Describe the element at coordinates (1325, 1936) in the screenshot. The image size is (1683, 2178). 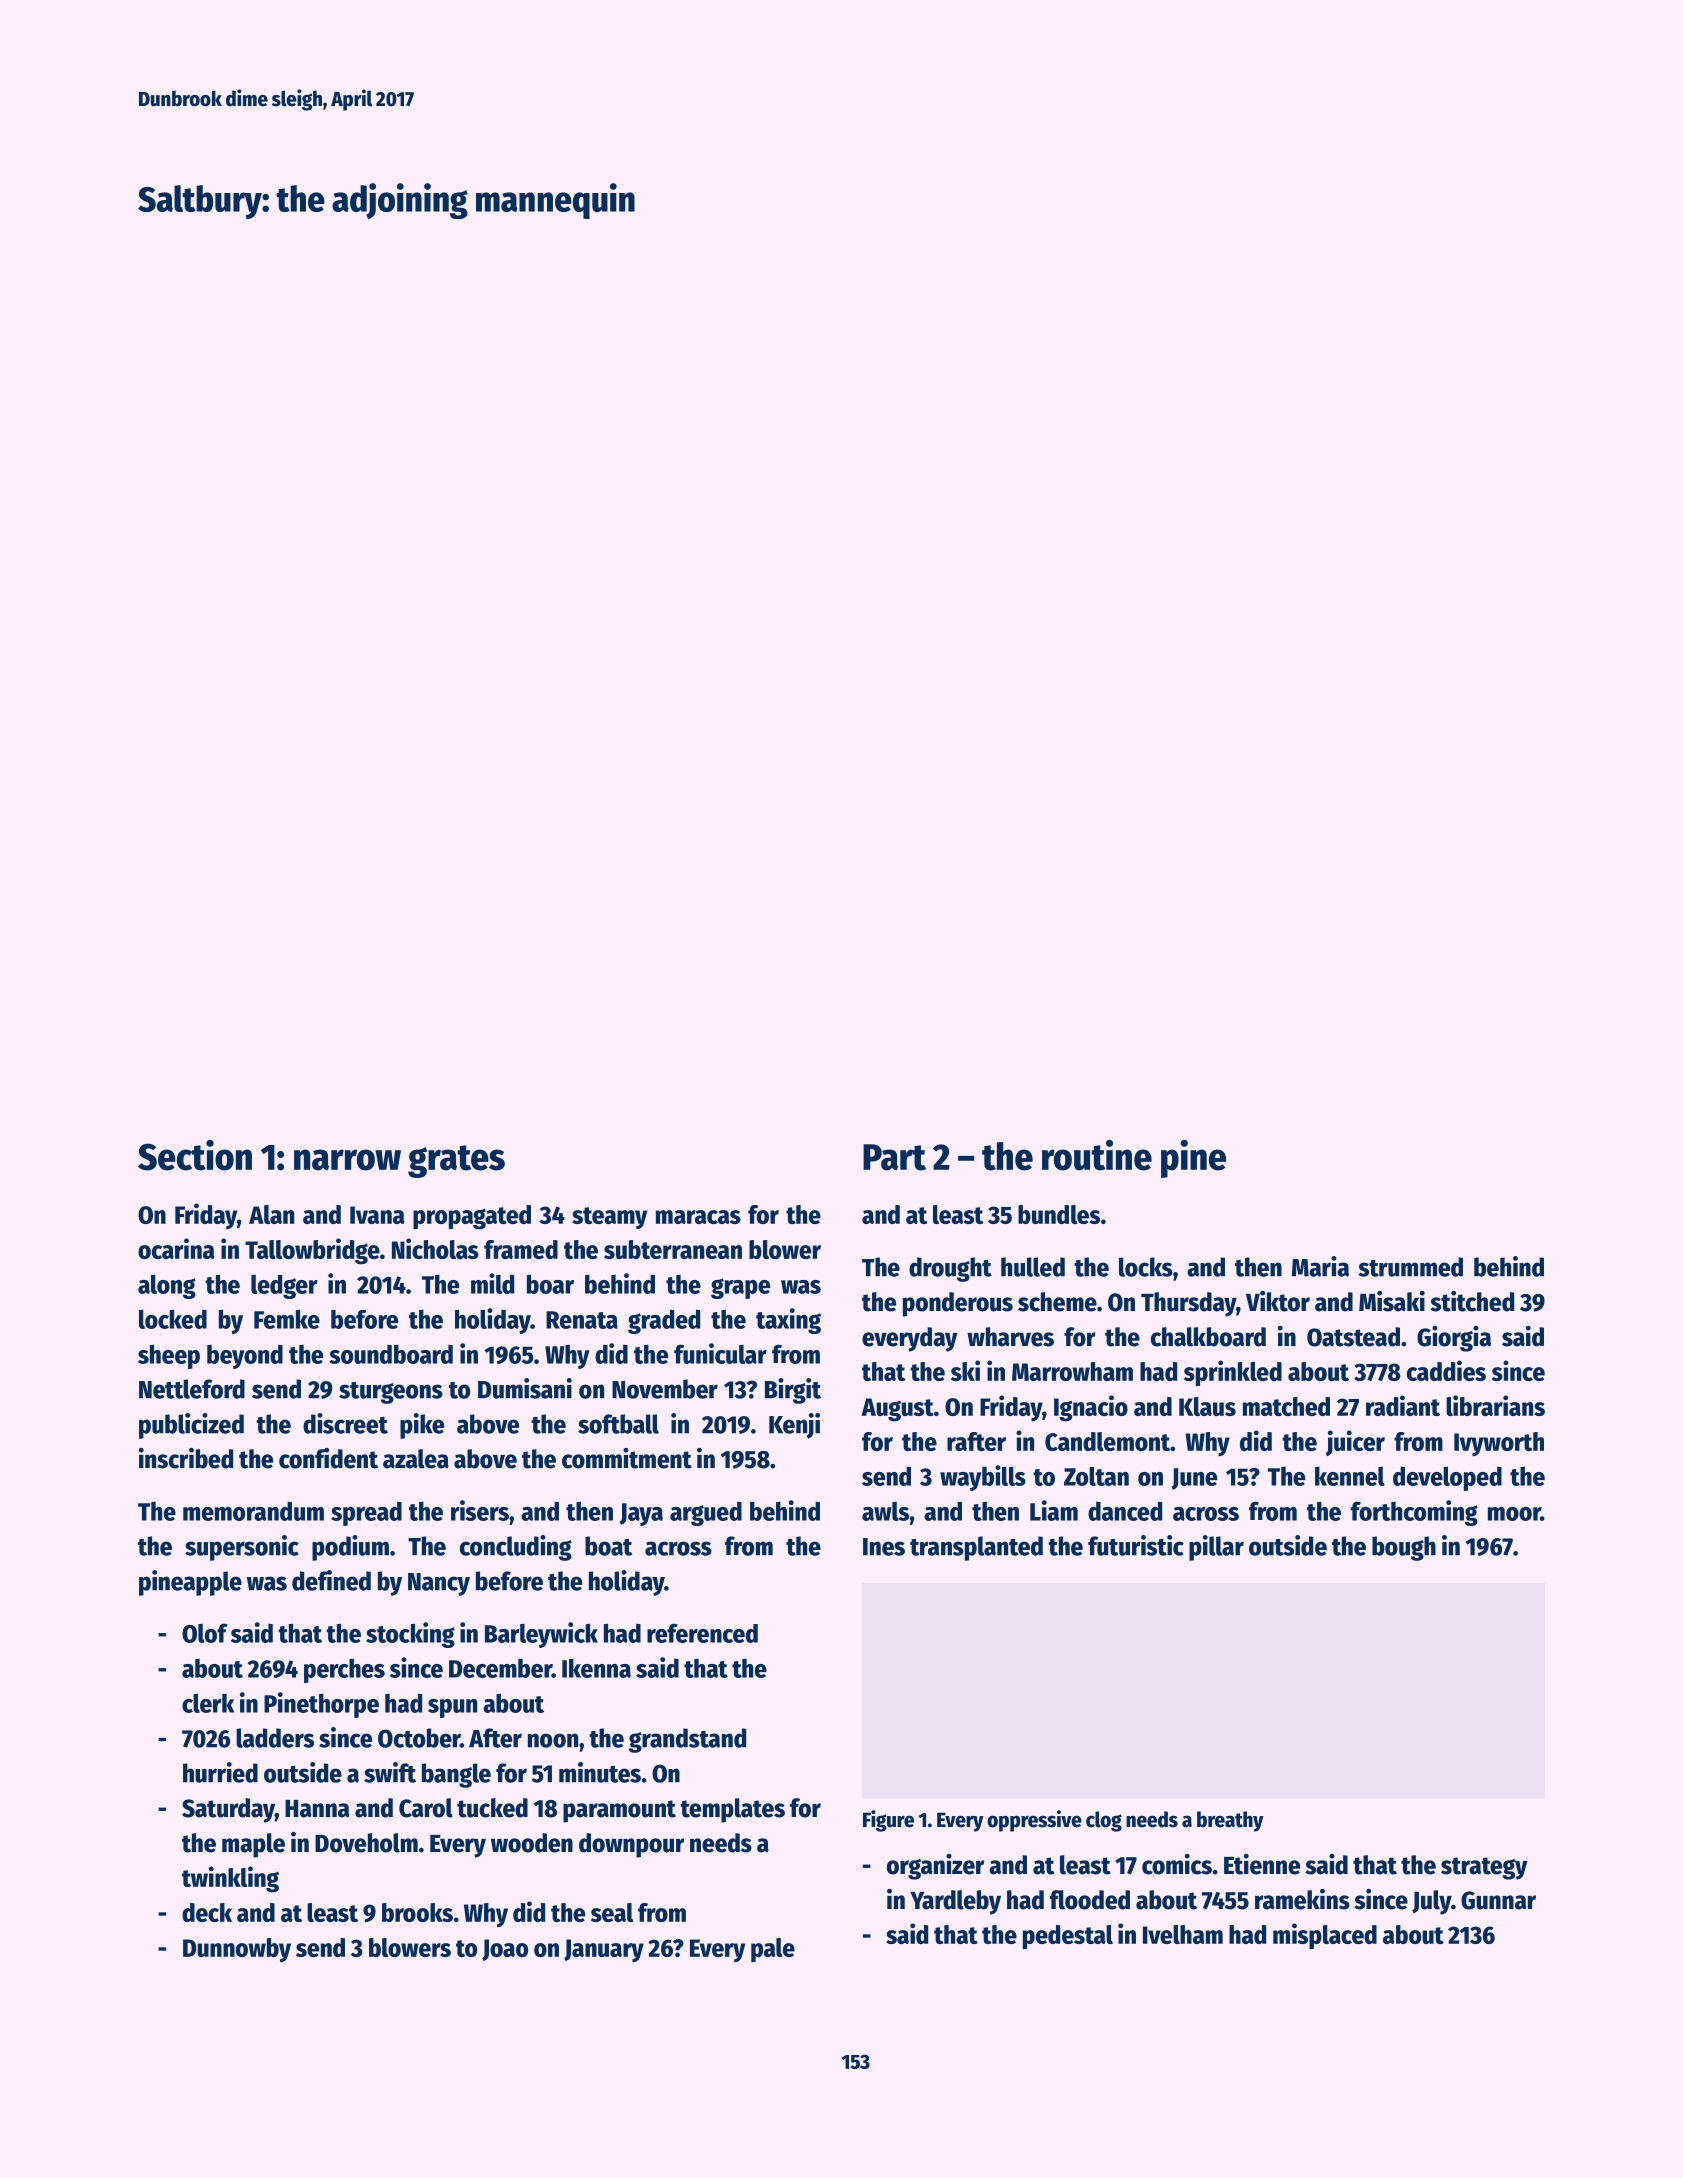
I see `misplaced` at that location.
